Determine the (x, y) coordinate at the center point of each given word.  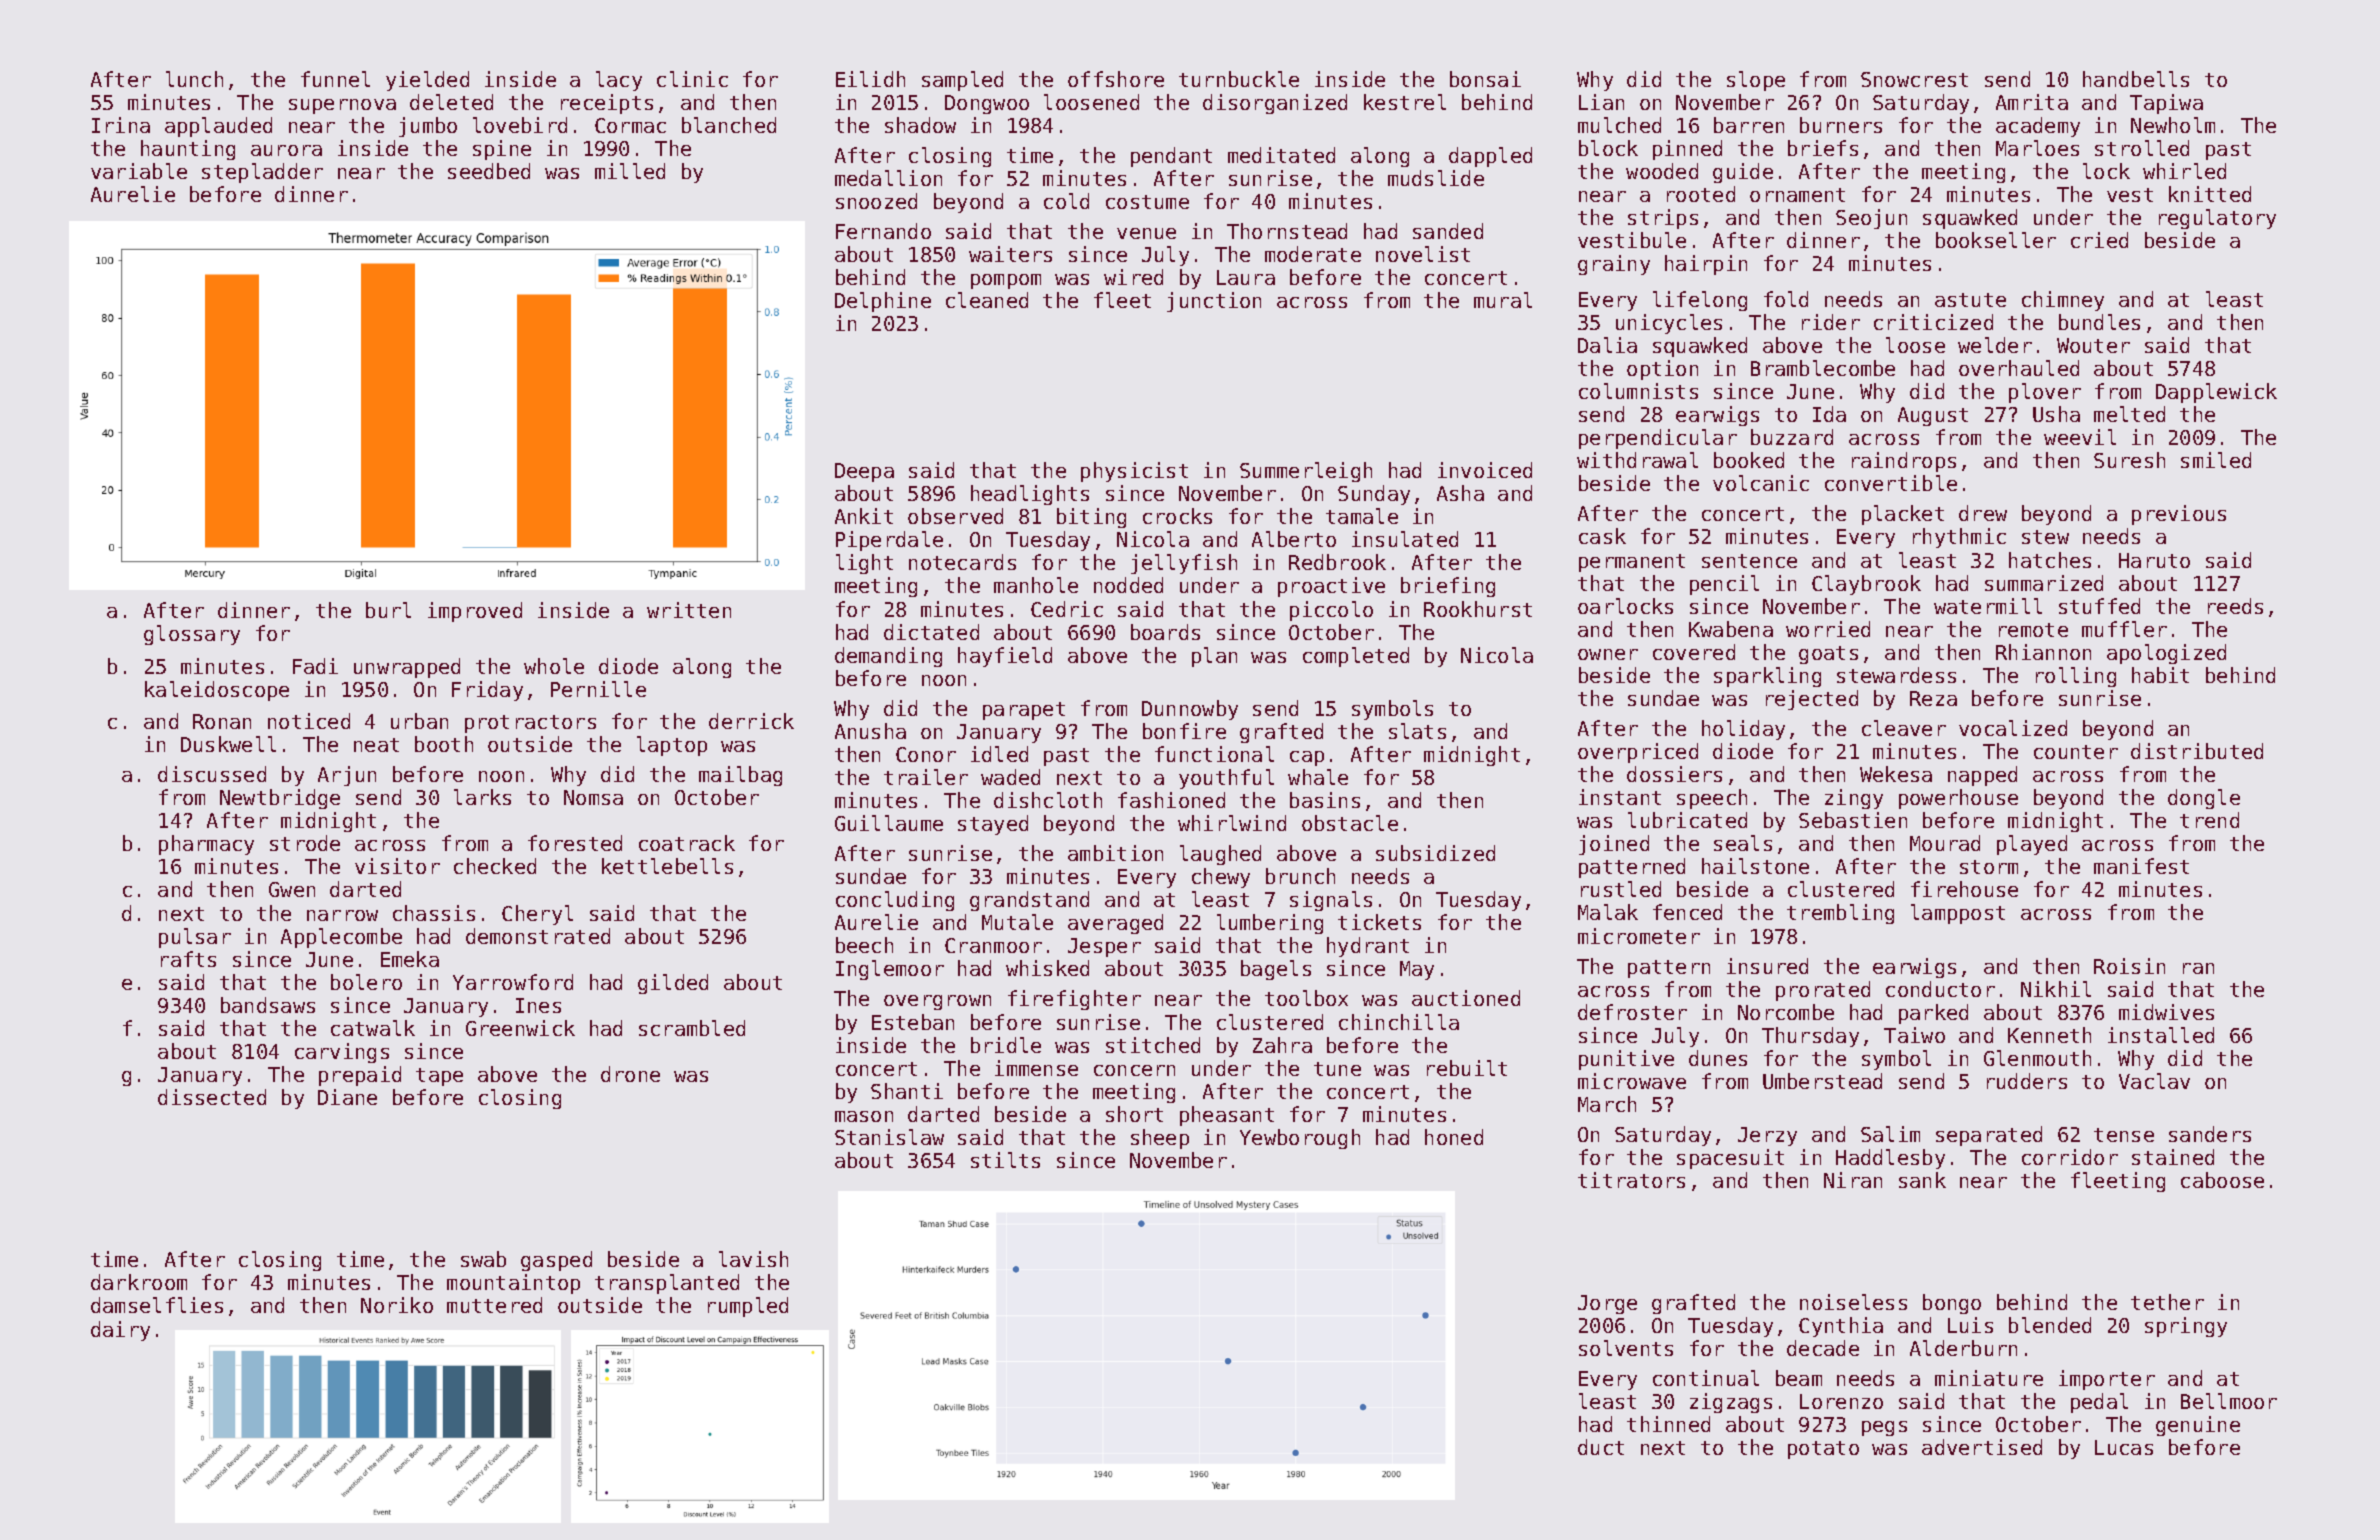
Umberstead (1822, 1081)
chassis (434, 913)
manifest (2141, 866)
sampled (962, 81)
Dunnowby (1190, 710)
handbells (2136, 79)
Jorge (1607, 1304)
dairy (120, 1331)
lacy (619, 81)
